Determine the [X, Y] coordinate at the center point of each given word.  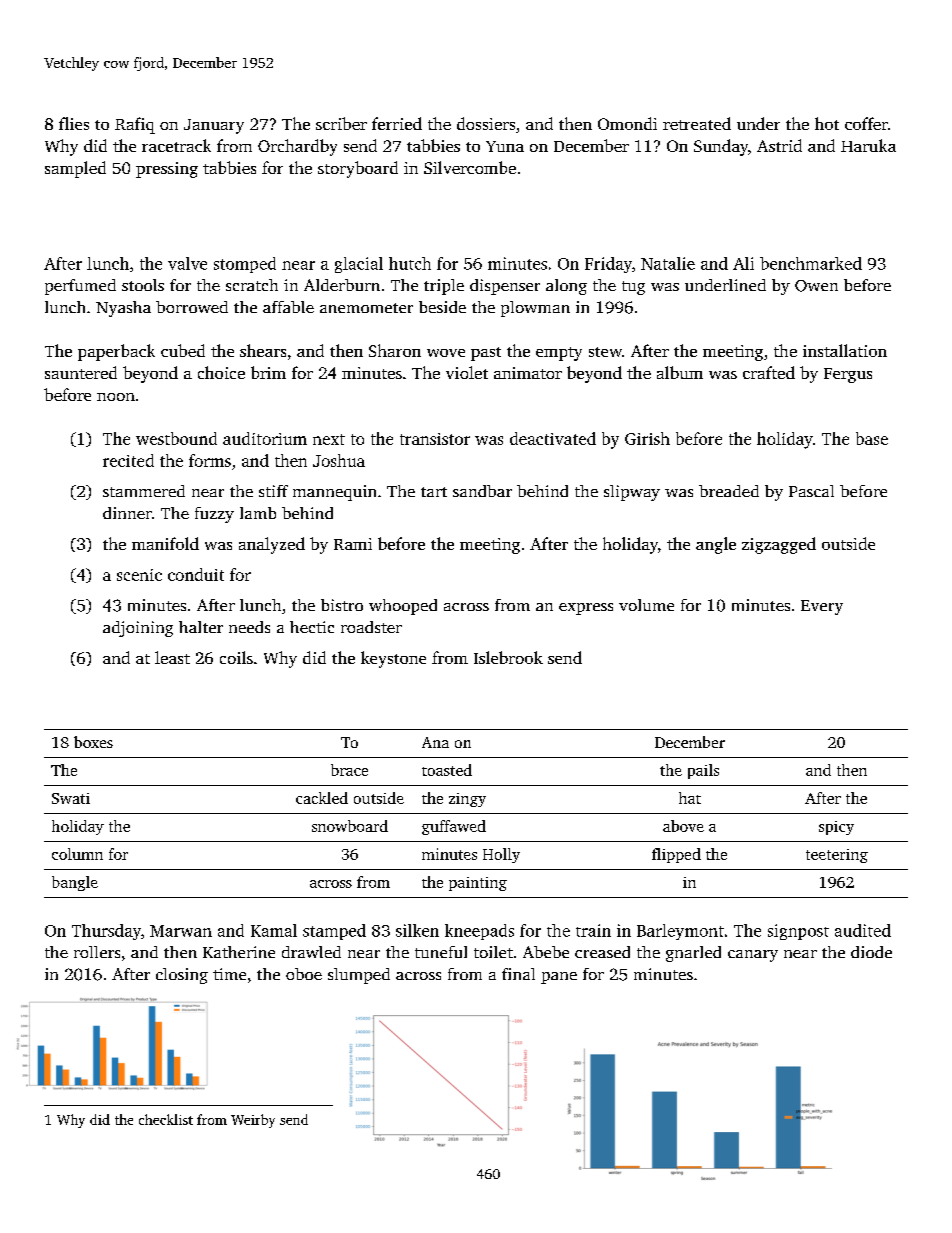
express [586, 609]
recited [128, 460]
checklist [166, 1119]
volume [646, 605]
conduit [196, 574]
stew [605, 352]
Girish [647, 438]
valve [187, 263]
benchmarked [811, 263]
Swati [71, 798]
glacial [359, 265]
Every [822, 607]
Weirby [253, 1121]
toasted [447, 770]
